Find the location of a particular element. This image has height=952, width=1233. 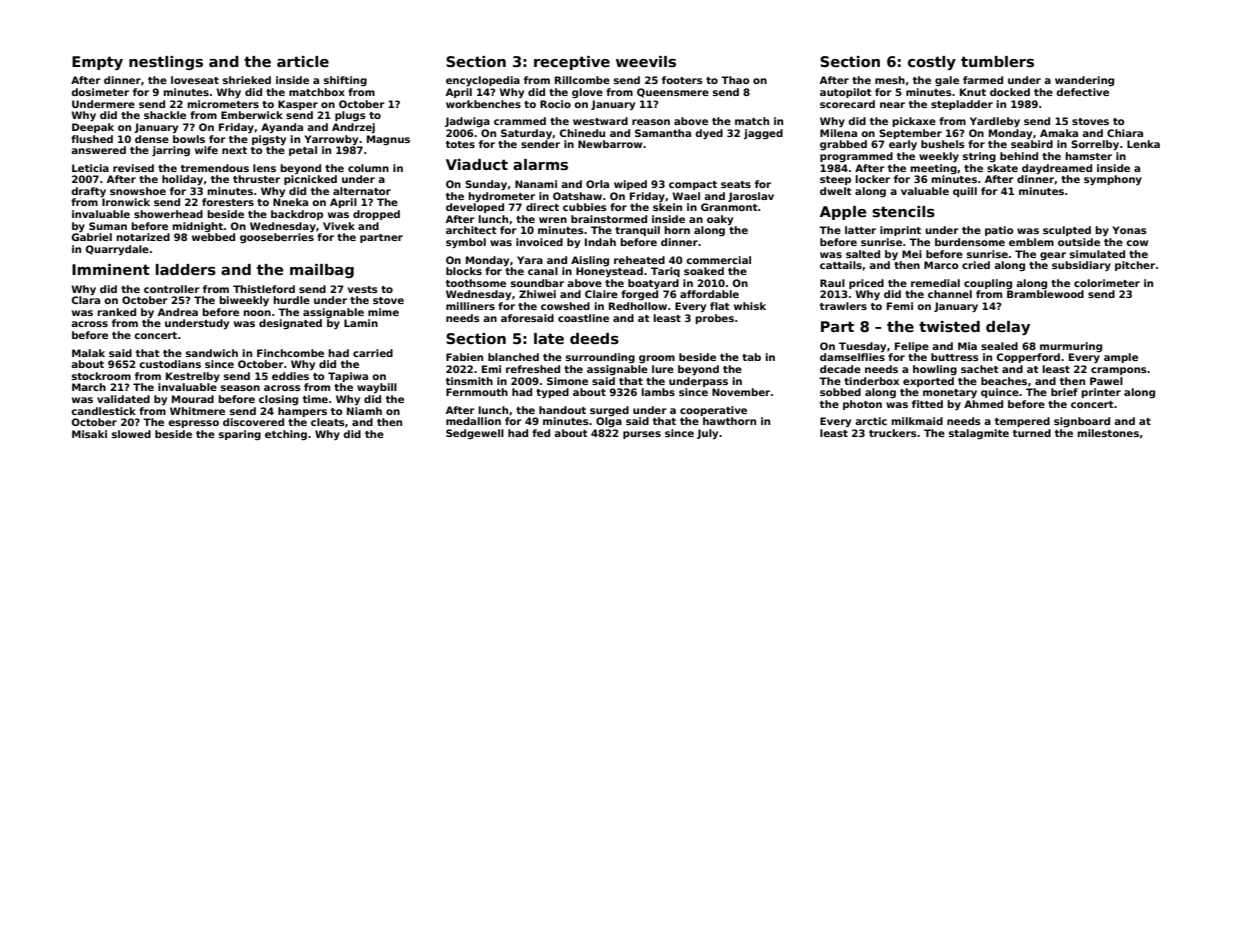

symbol is located at coordinates (466, 243).
